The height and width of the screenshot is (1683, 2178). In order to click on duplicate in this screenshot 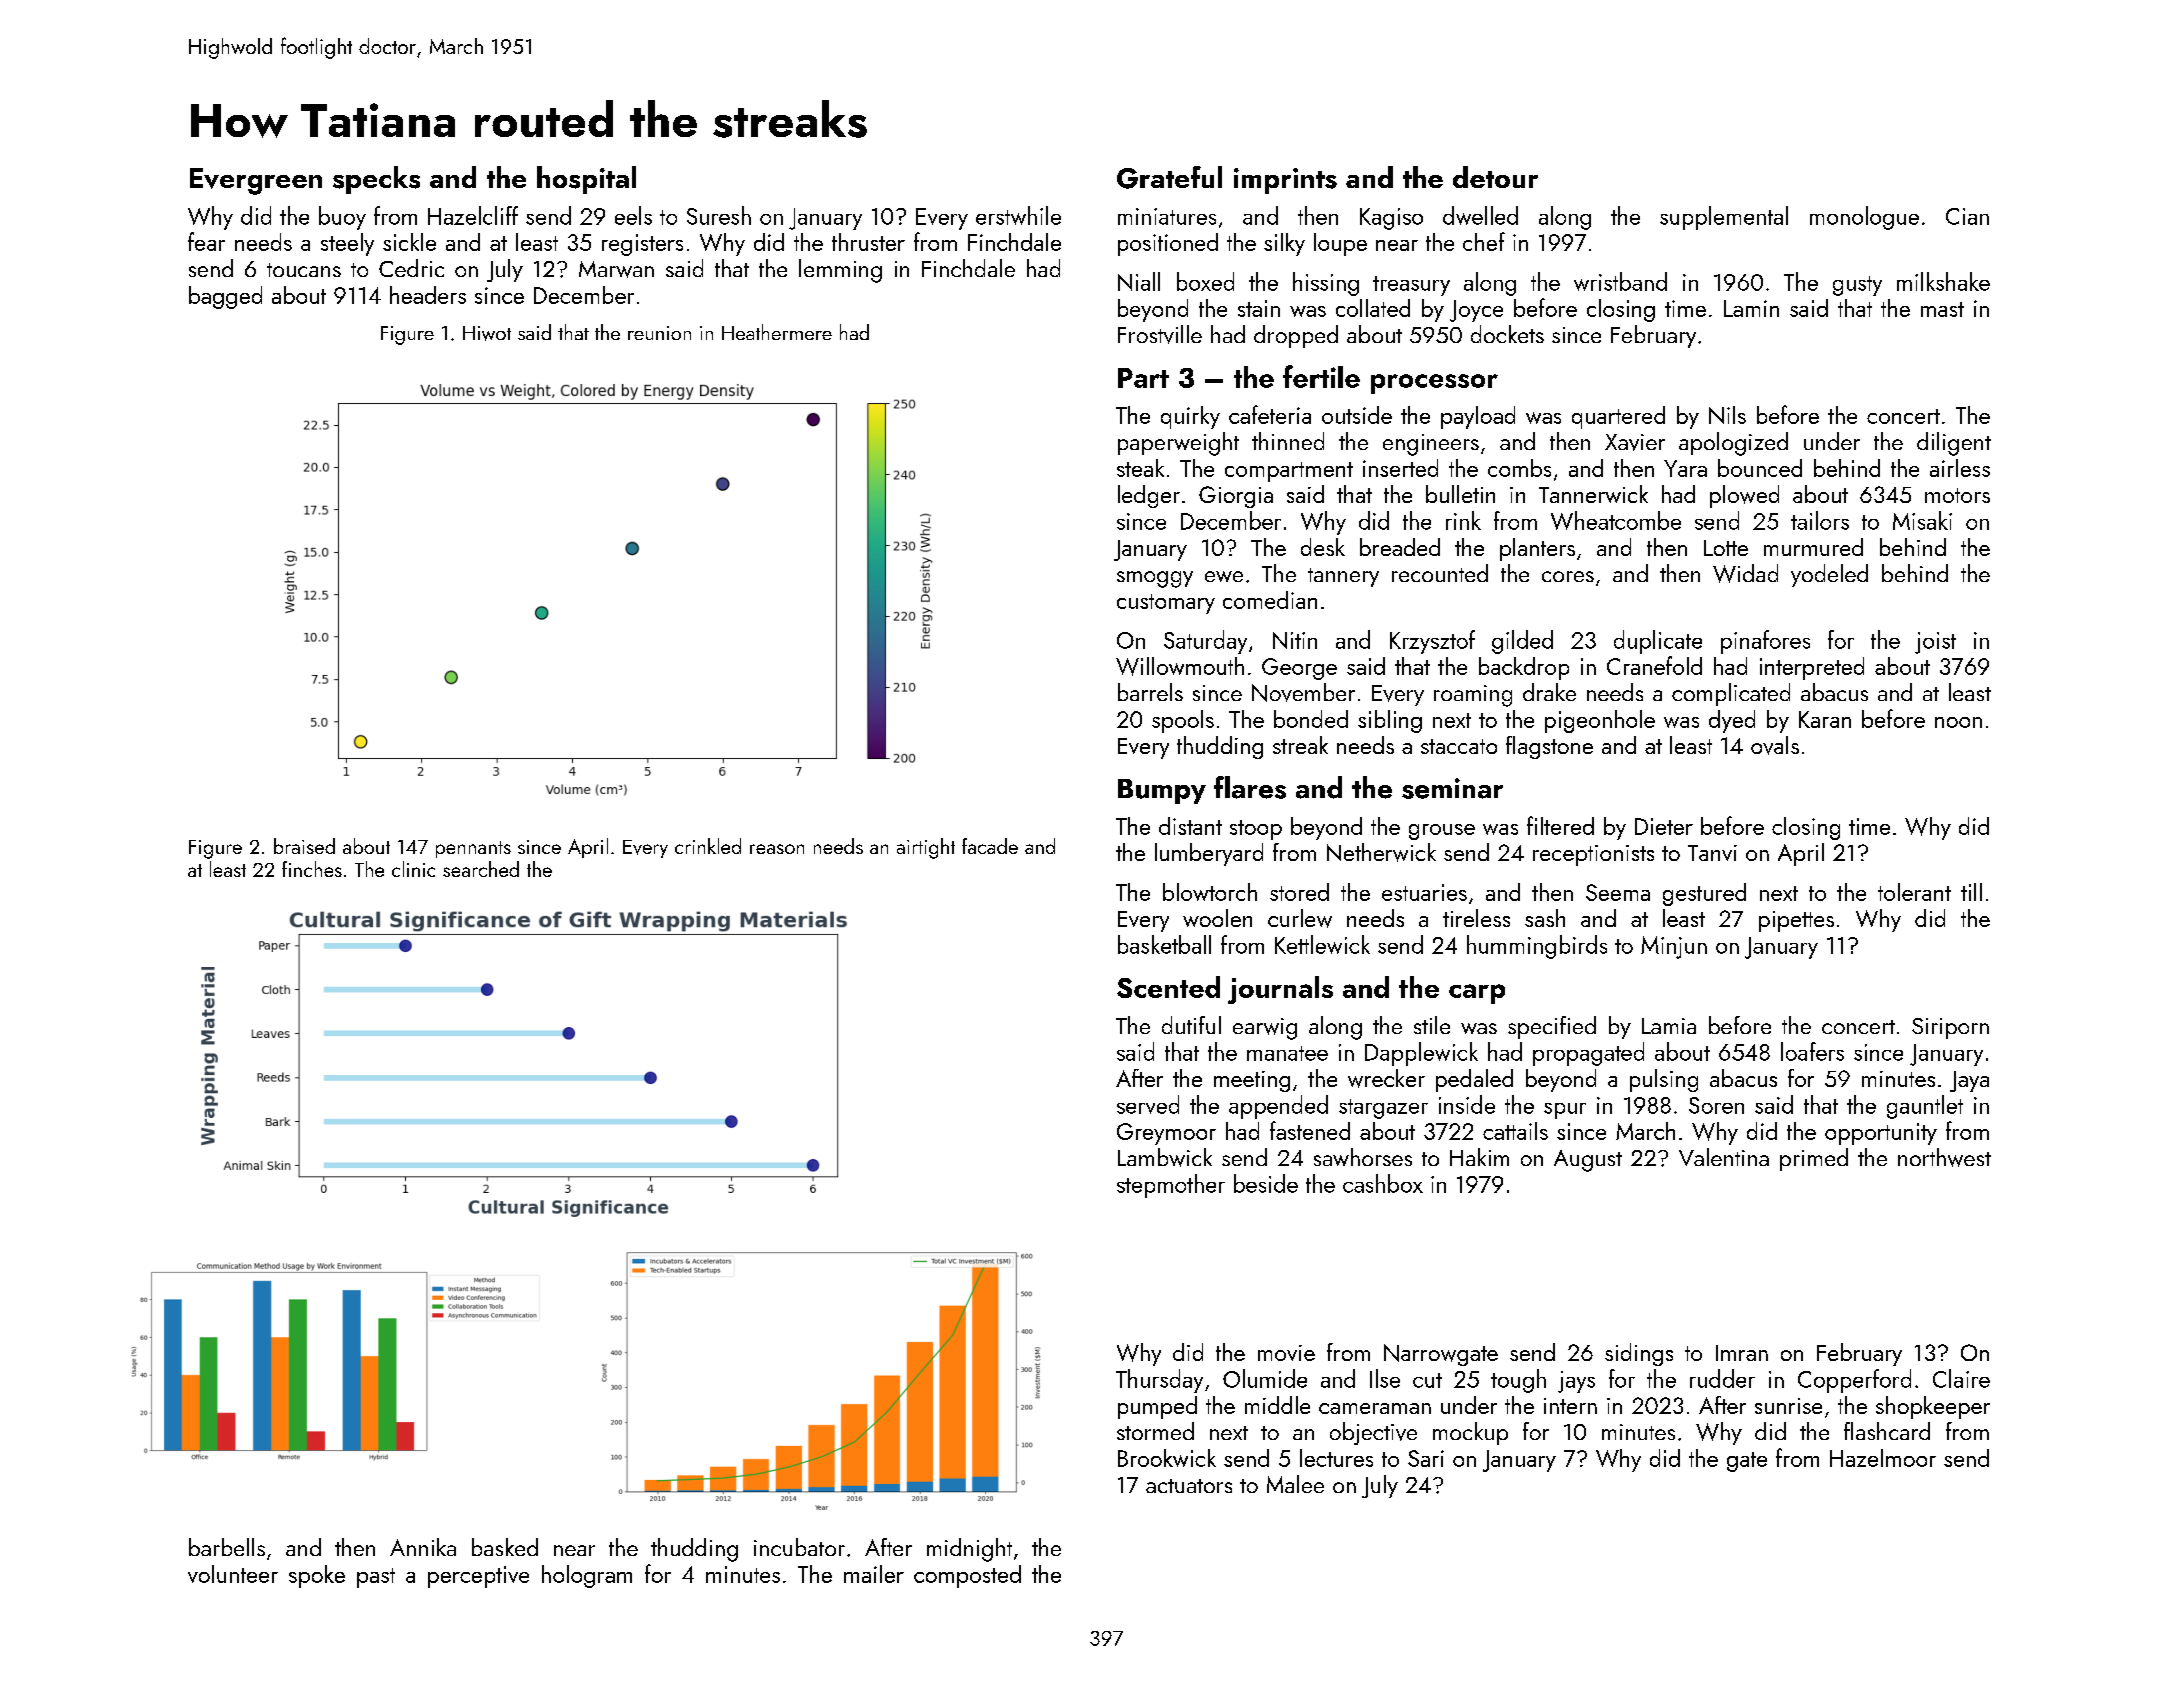, I will do `click(1658, 642)`.
